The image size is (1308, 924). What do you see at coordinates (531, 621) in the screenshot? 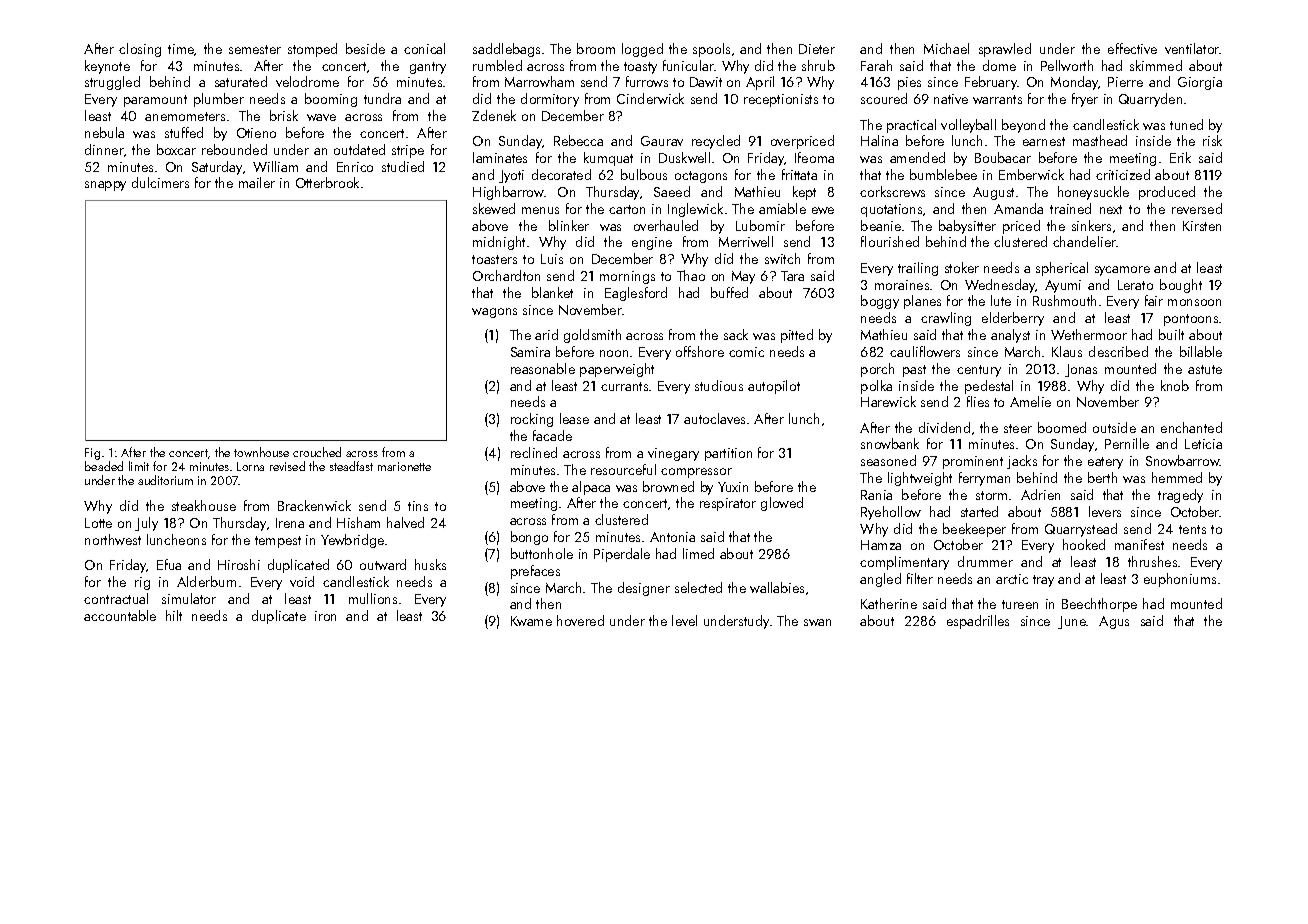
I see `Kwame` at bounding box center [531, 621].
